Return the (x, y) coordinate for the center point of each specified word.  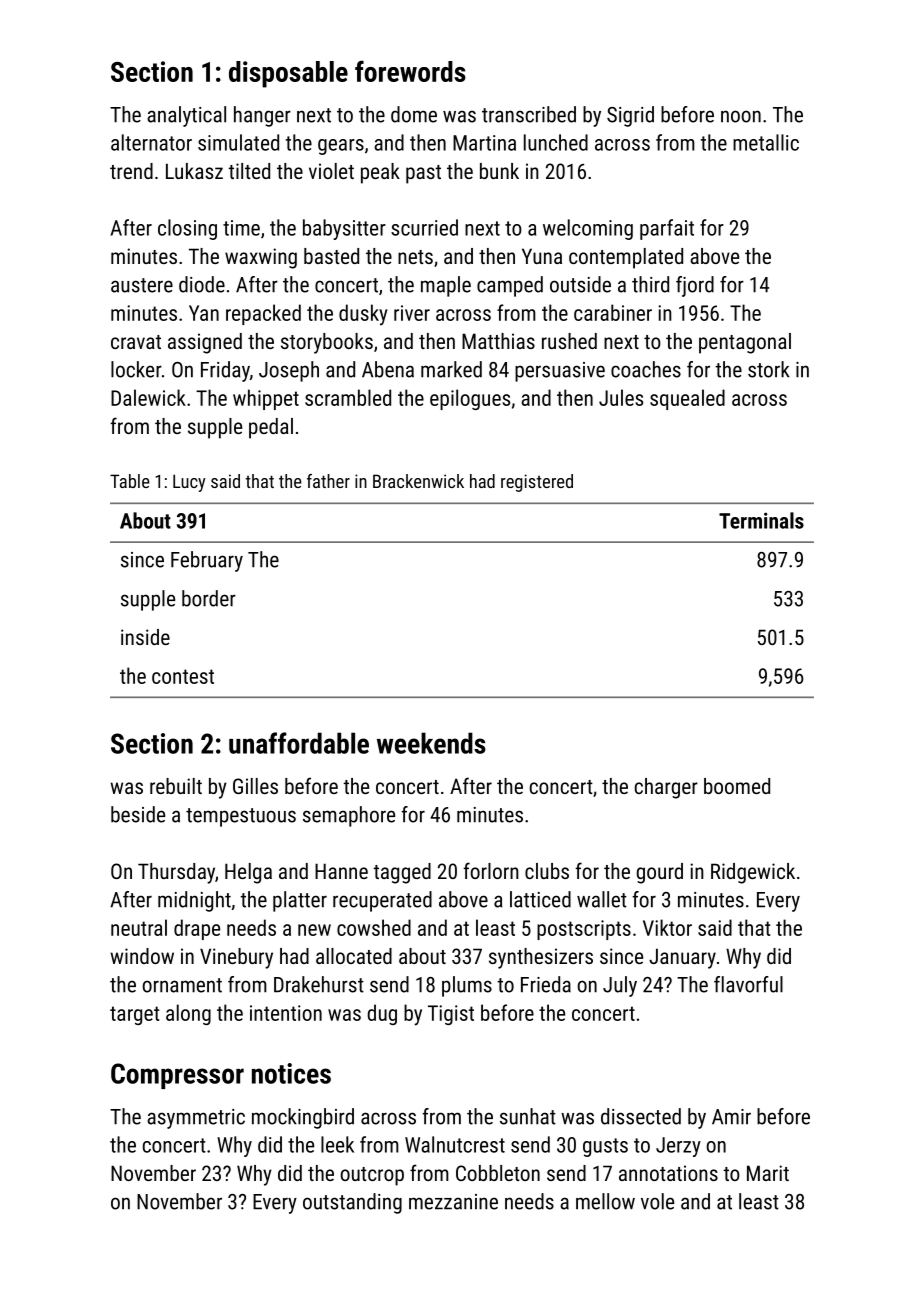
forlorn (491, 870)
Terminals (761, 520)
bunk (499, 171)
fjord (695, 286)
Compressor (177, 1076)
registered (537, 483)
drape (197, 929)
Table (130, 481)
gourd (660, 873)
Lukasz (194, 171)
